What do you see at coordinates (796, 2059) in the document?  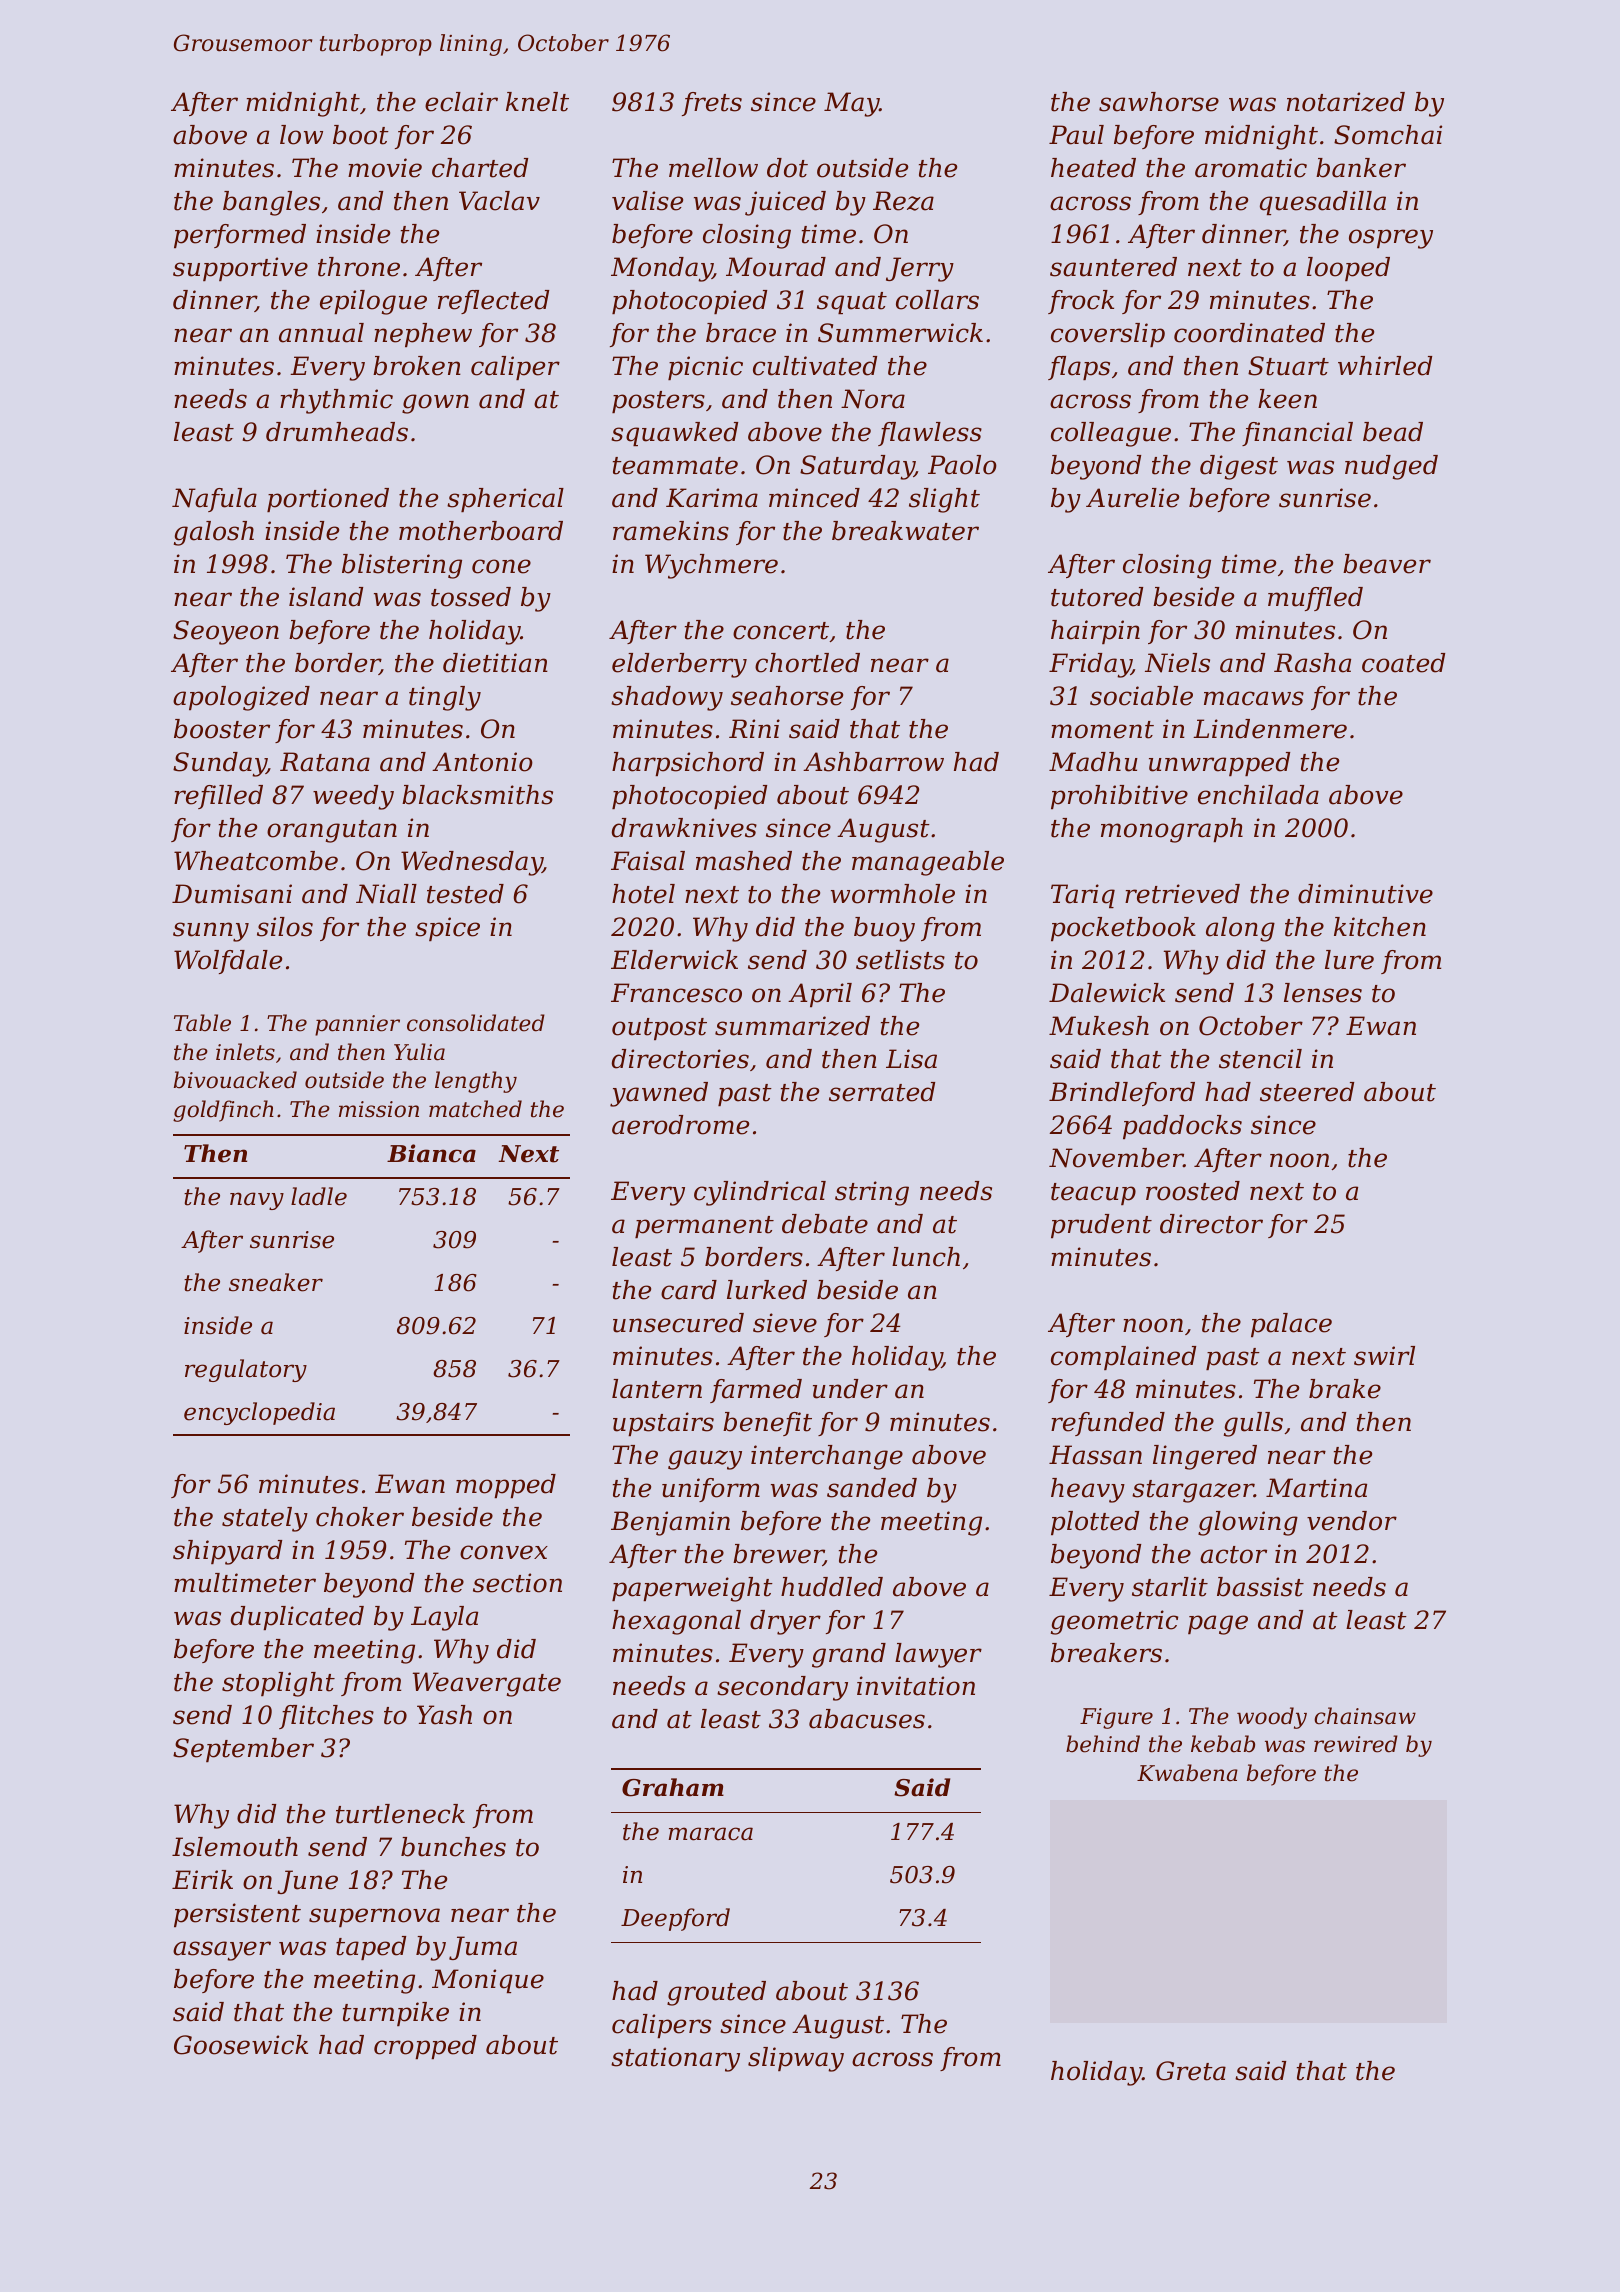 I see `slipway` at bounding box center [796, 2059].
